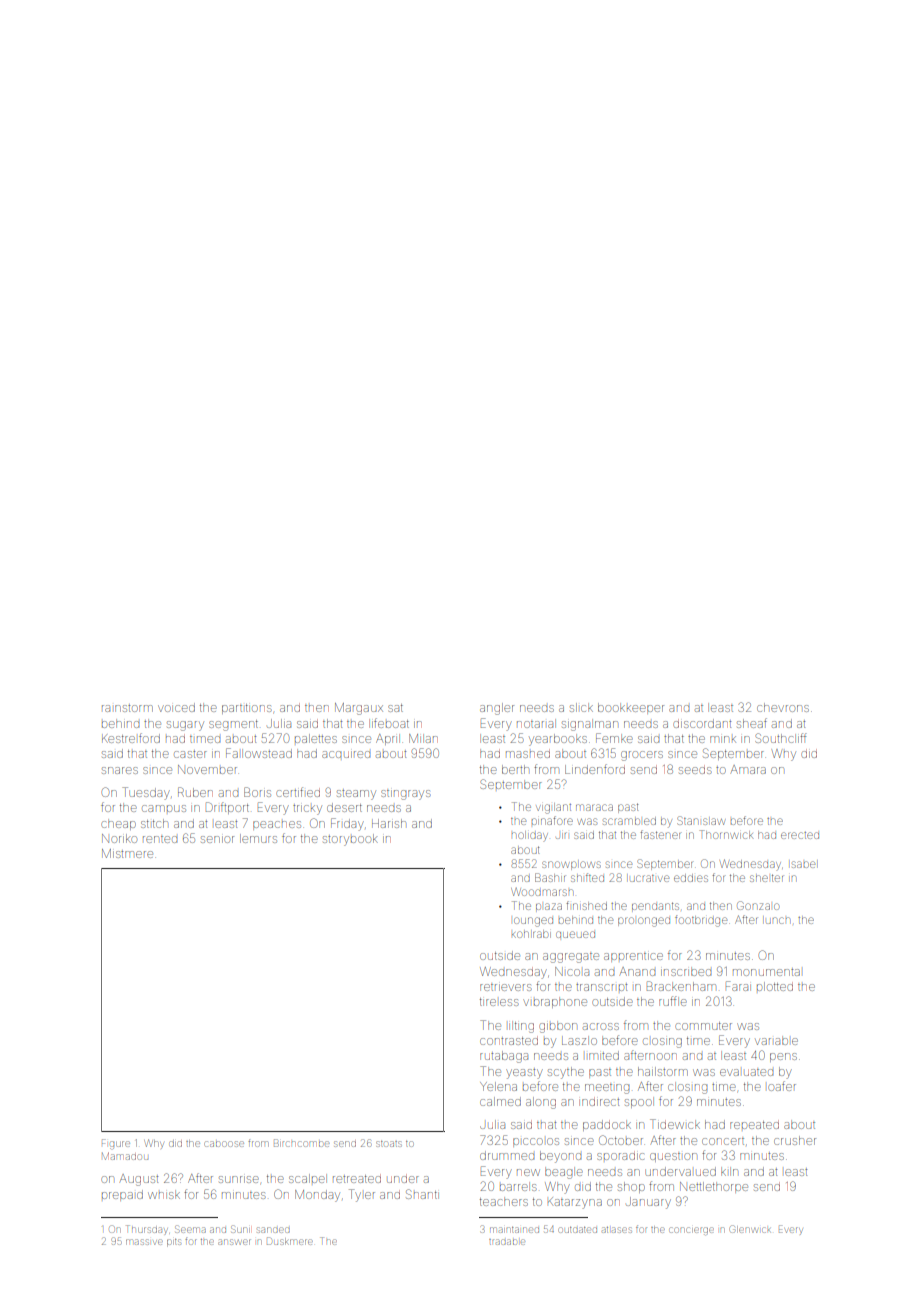 The height and width of the document is (1308, 924). I want to click on Mistmere, so click(127, 853).
